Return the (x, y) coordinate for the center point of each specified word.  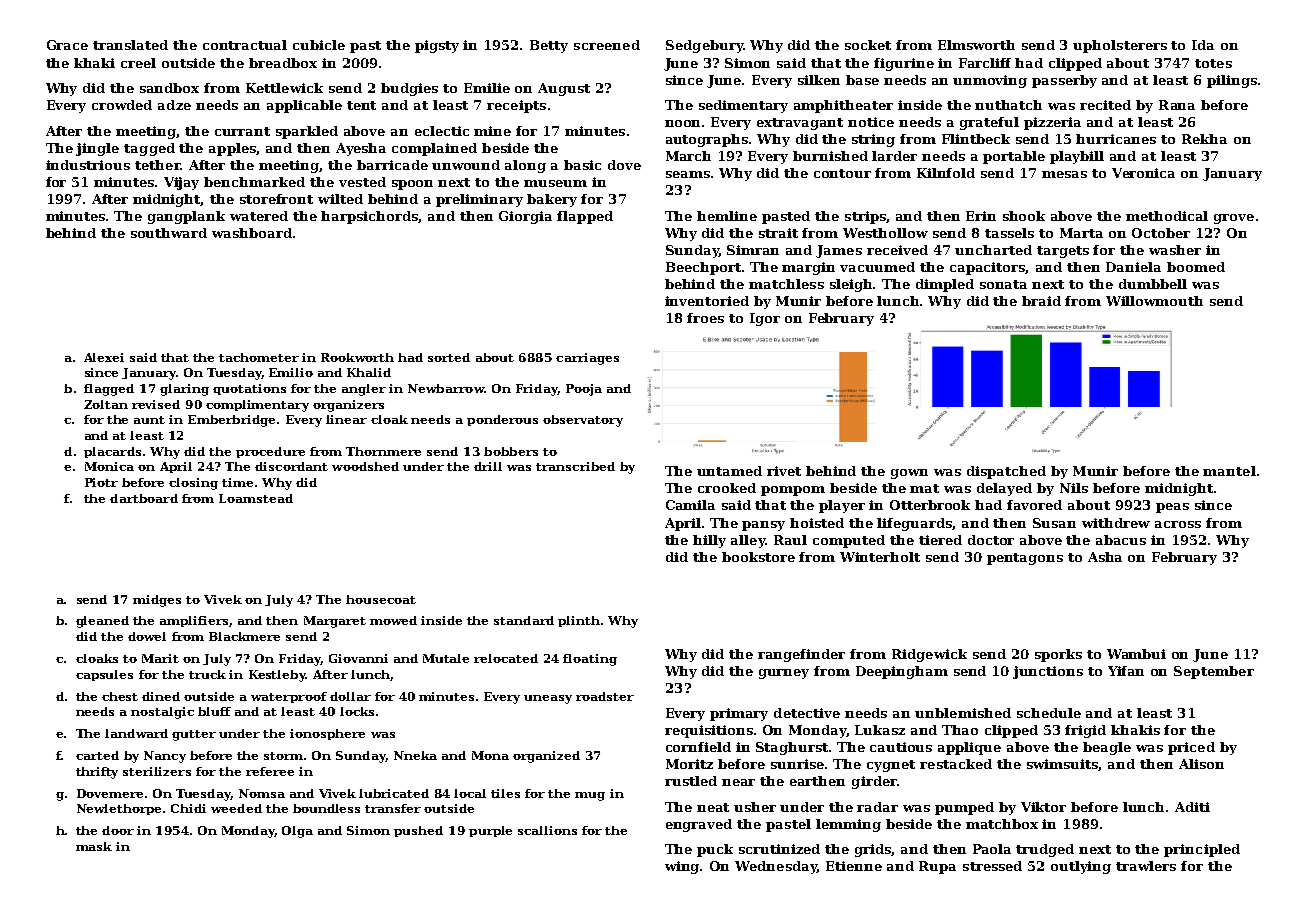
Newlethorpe (119, 809)
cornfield (698, 747)
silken (819, 80)
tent (361, 105)
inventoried (707, 301)
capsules (104, 675)
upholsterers (1120, 46)
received (897, 250)
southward (169, 233)
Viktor (1043, 807)
